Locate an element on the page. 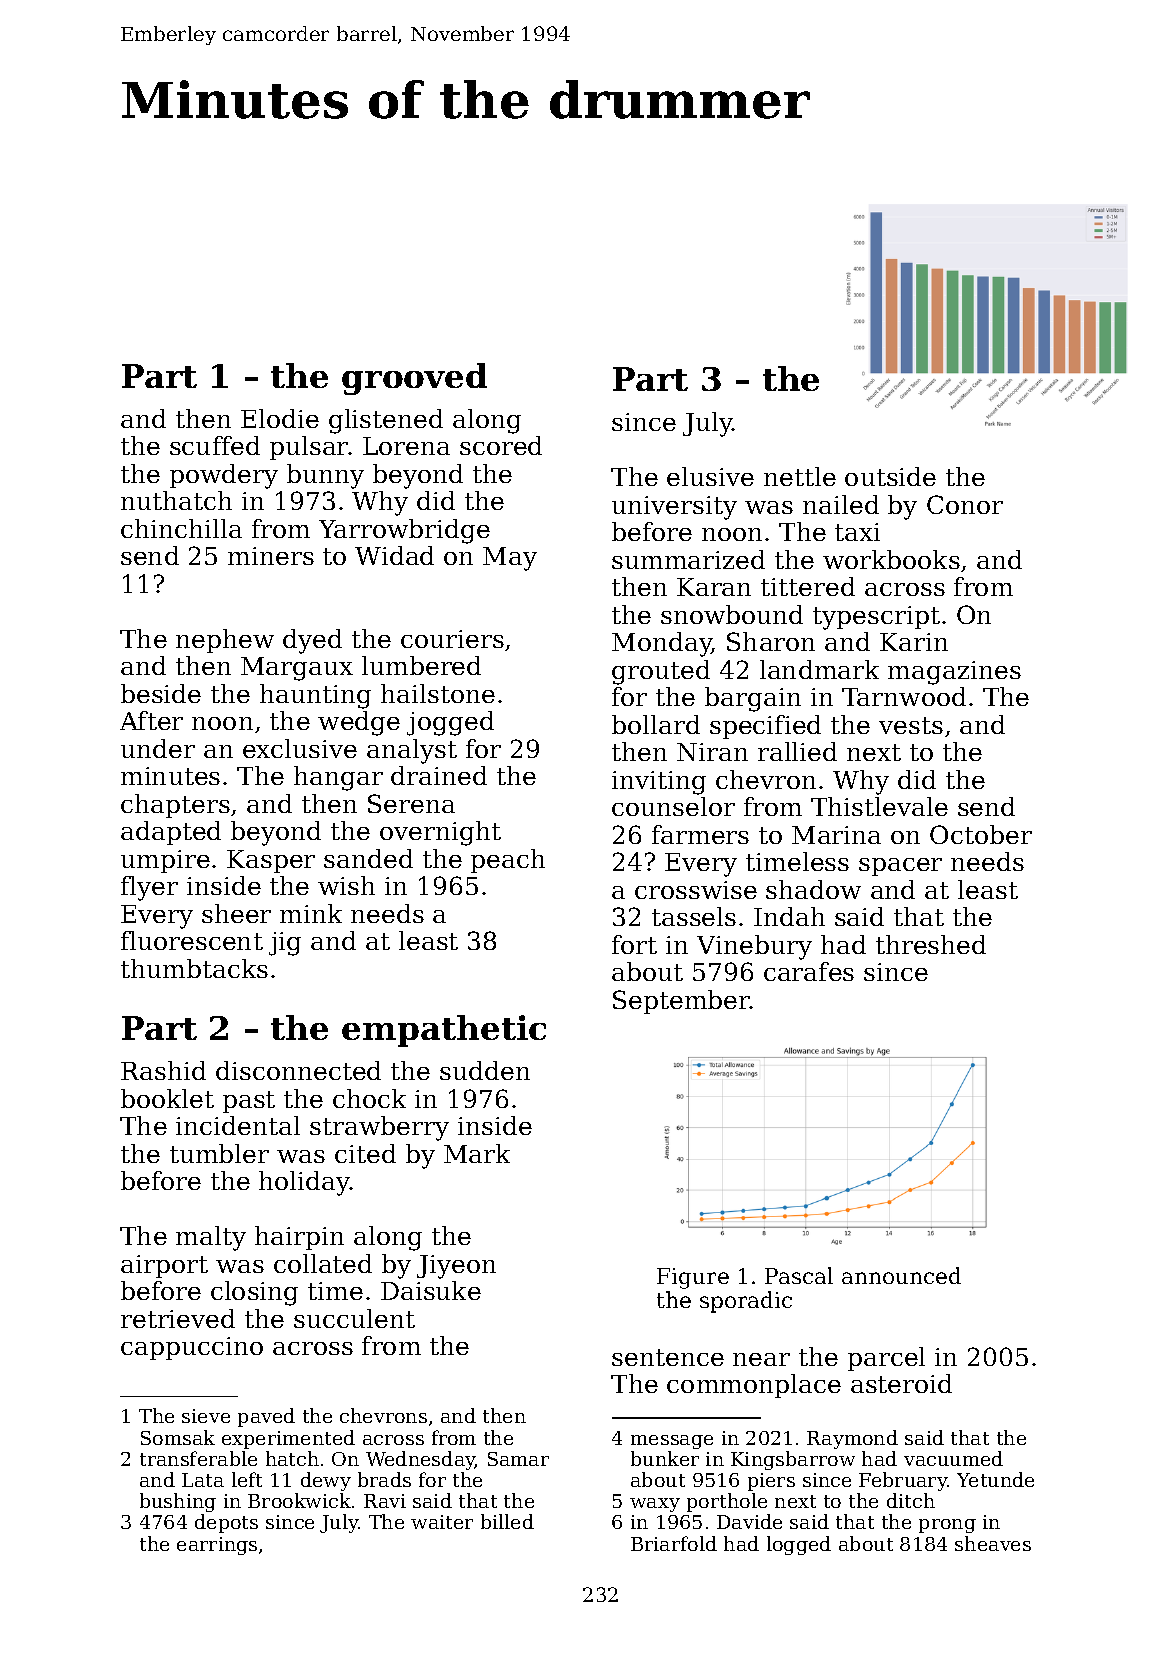 This page has width=1165, height=1654. grooved is located at coordinates (414, 379).
